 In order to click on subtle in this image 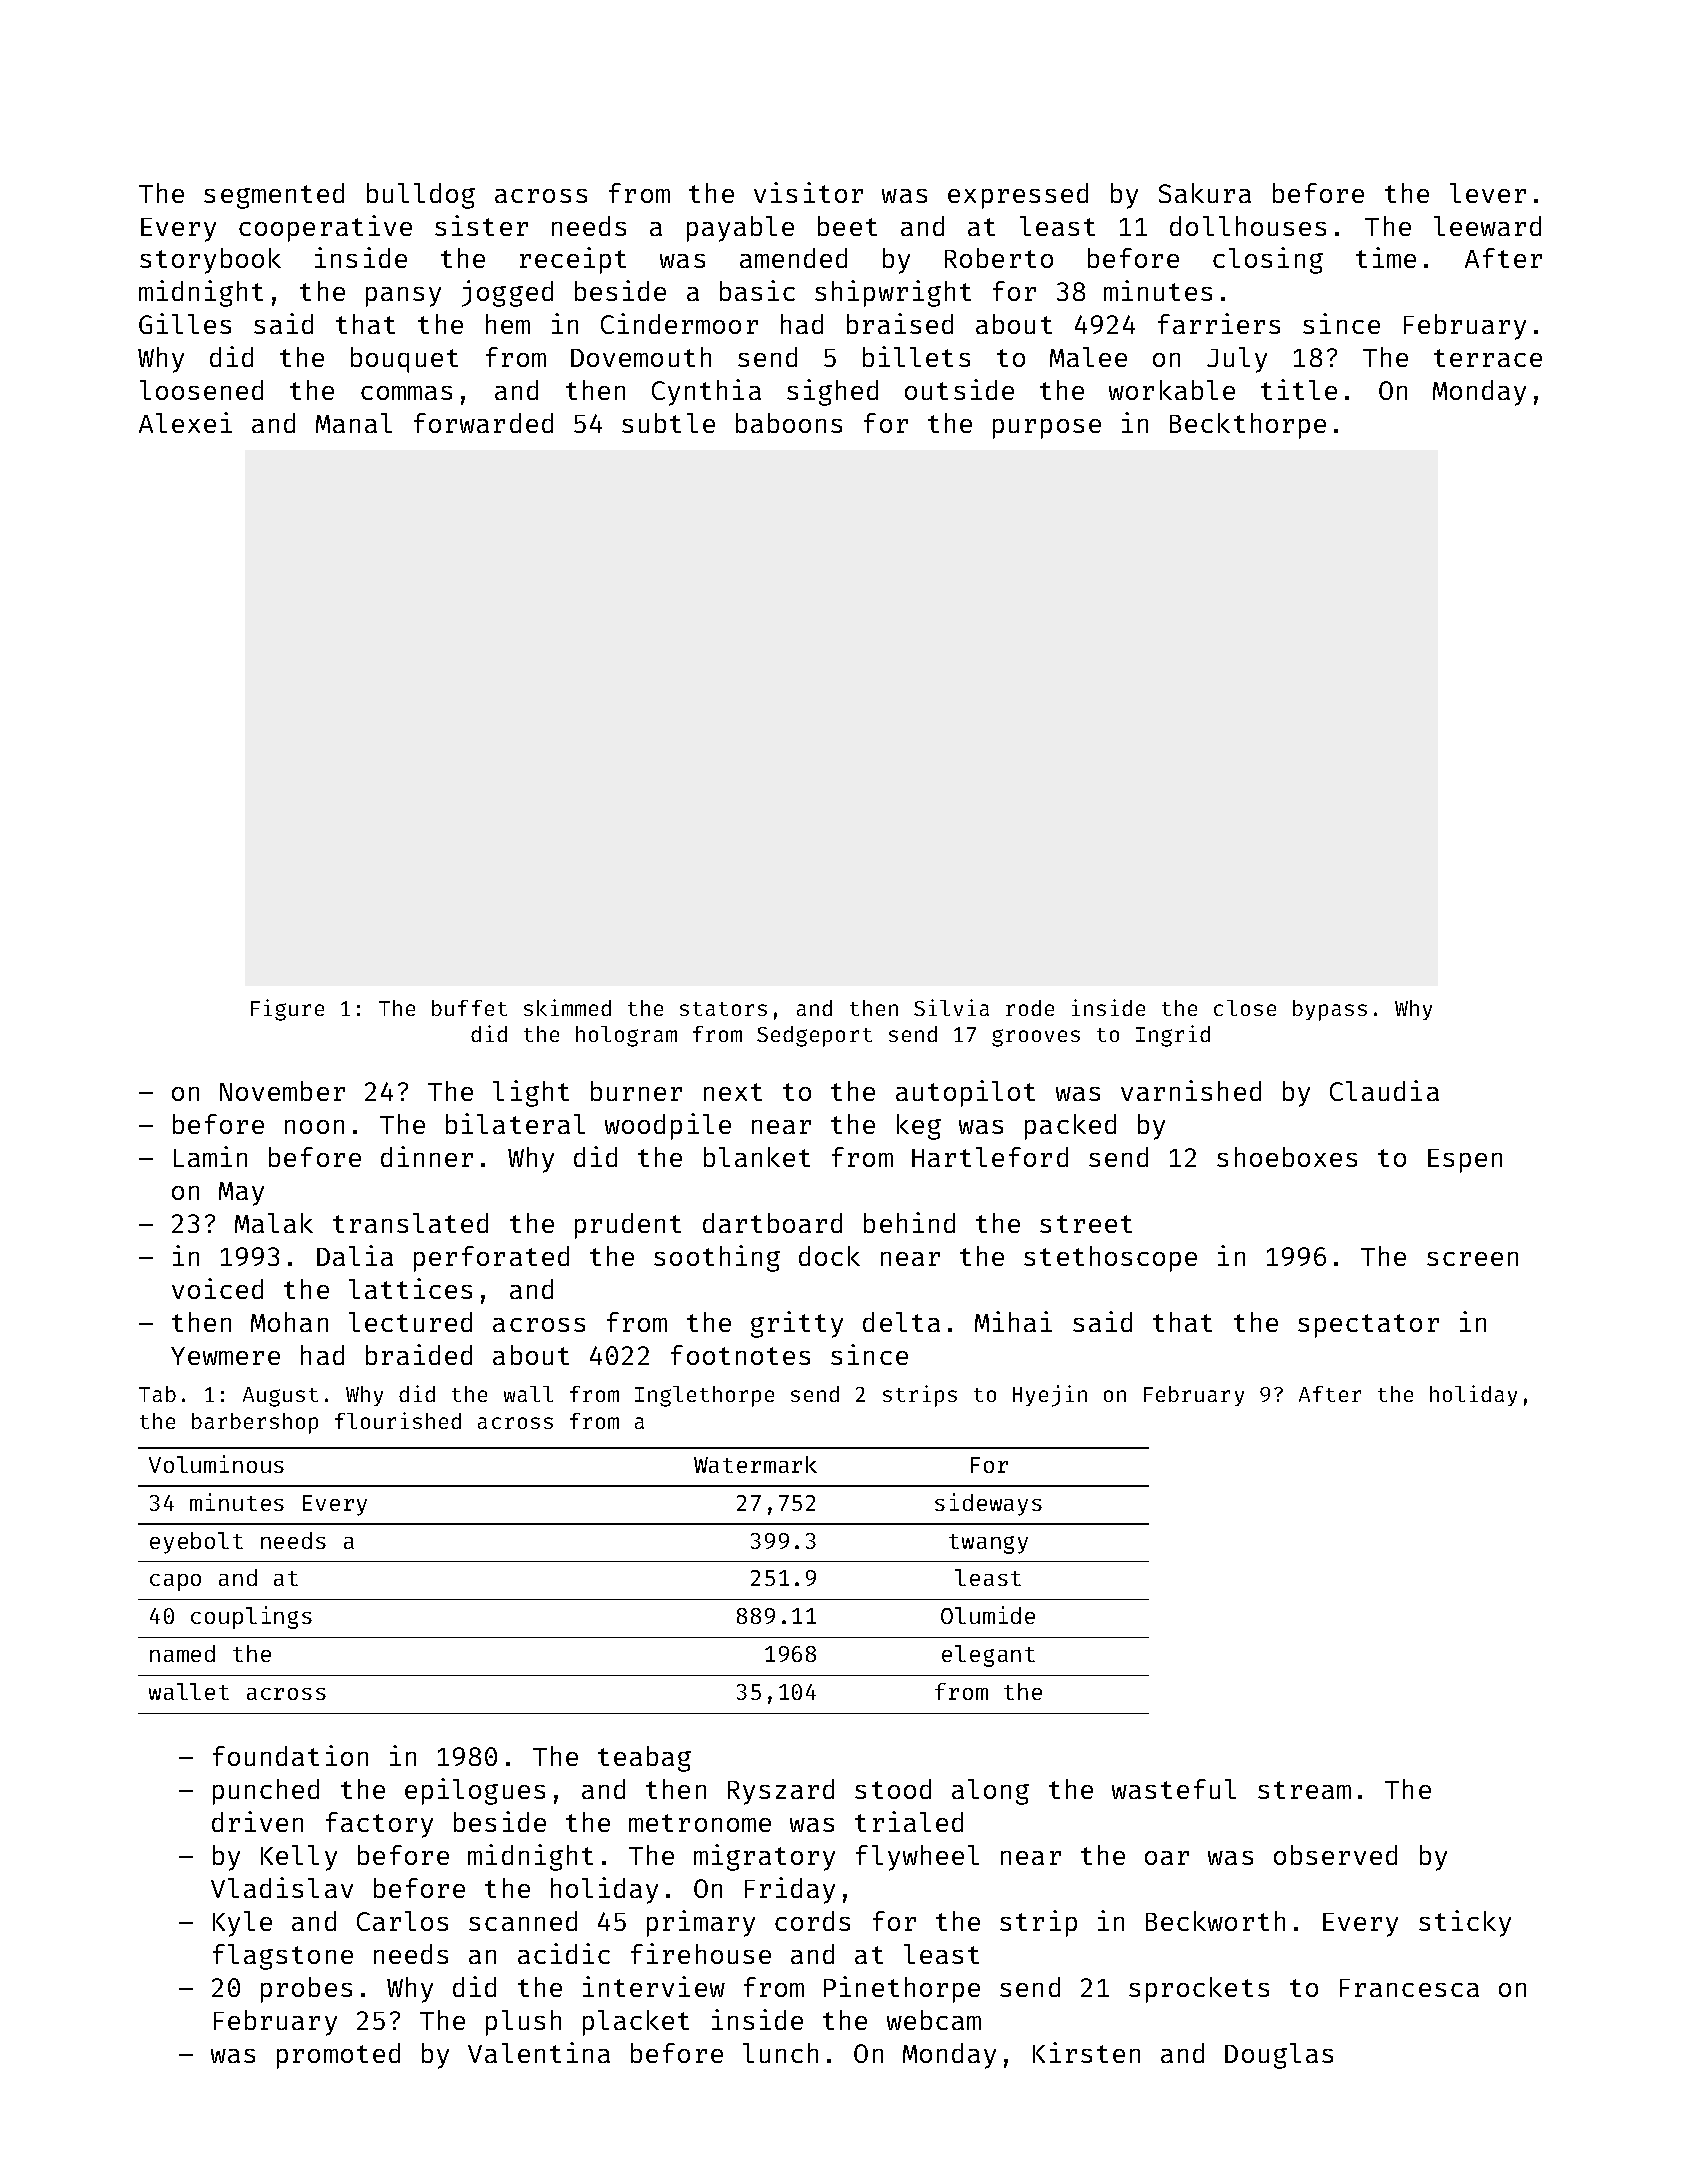, I will do `click(668, 423)`.
